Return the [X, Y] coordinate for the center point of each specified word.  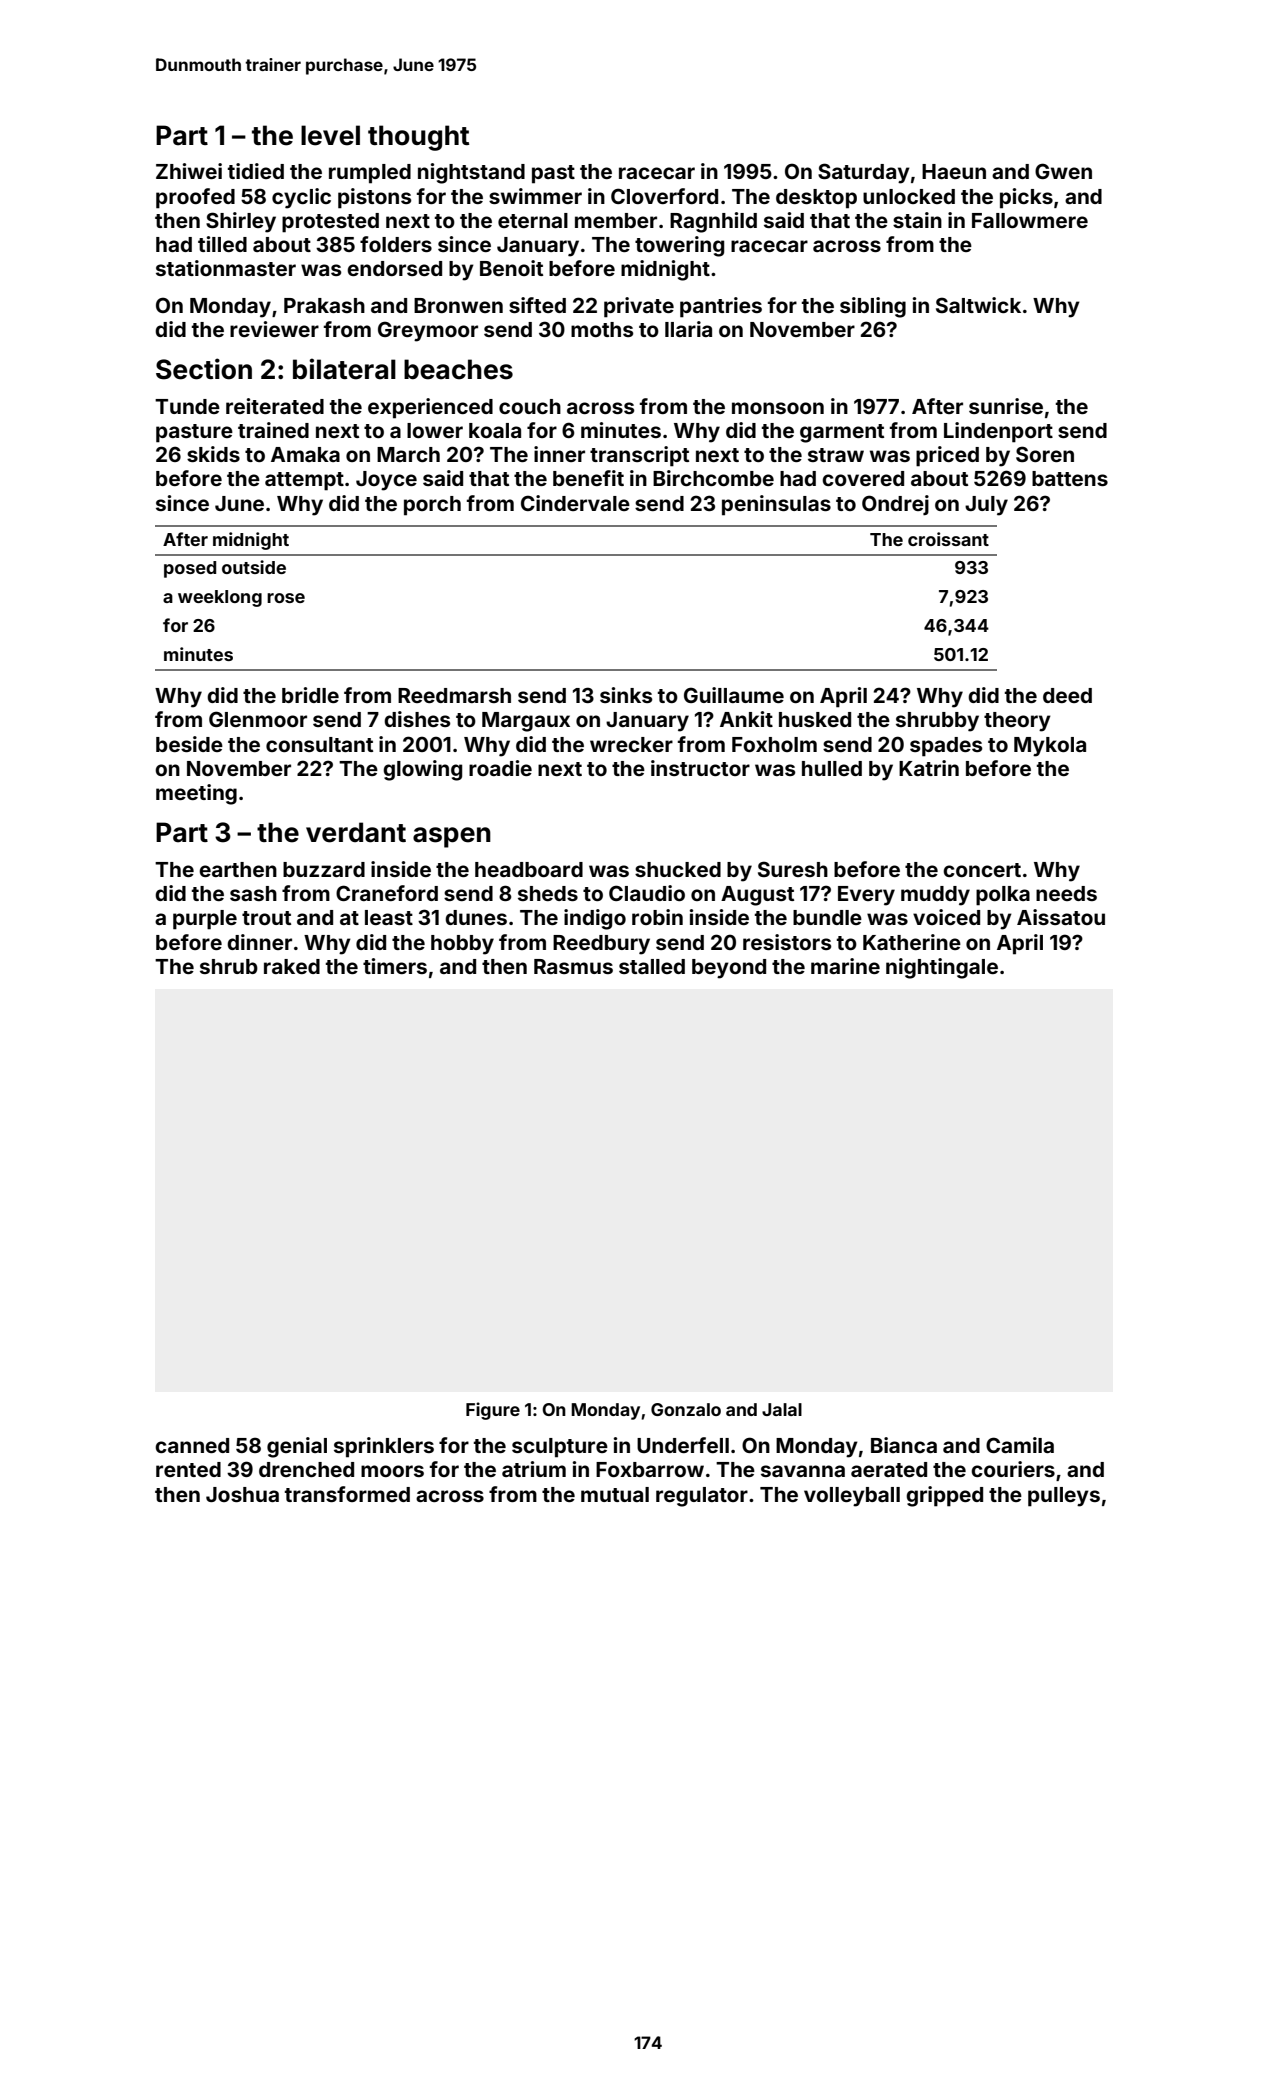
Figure [493, 1411]
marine [845, 966]
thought [418, 138]
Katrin [929, 768]
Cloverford [664, 196]
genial [297, 1447]
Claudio [647, 893]
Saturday [864, 173]
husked [815, 719]
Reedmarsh [454, 695]
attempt [304, 481]
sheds [548, 893]
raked [292, 966]
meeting [196, 794]
